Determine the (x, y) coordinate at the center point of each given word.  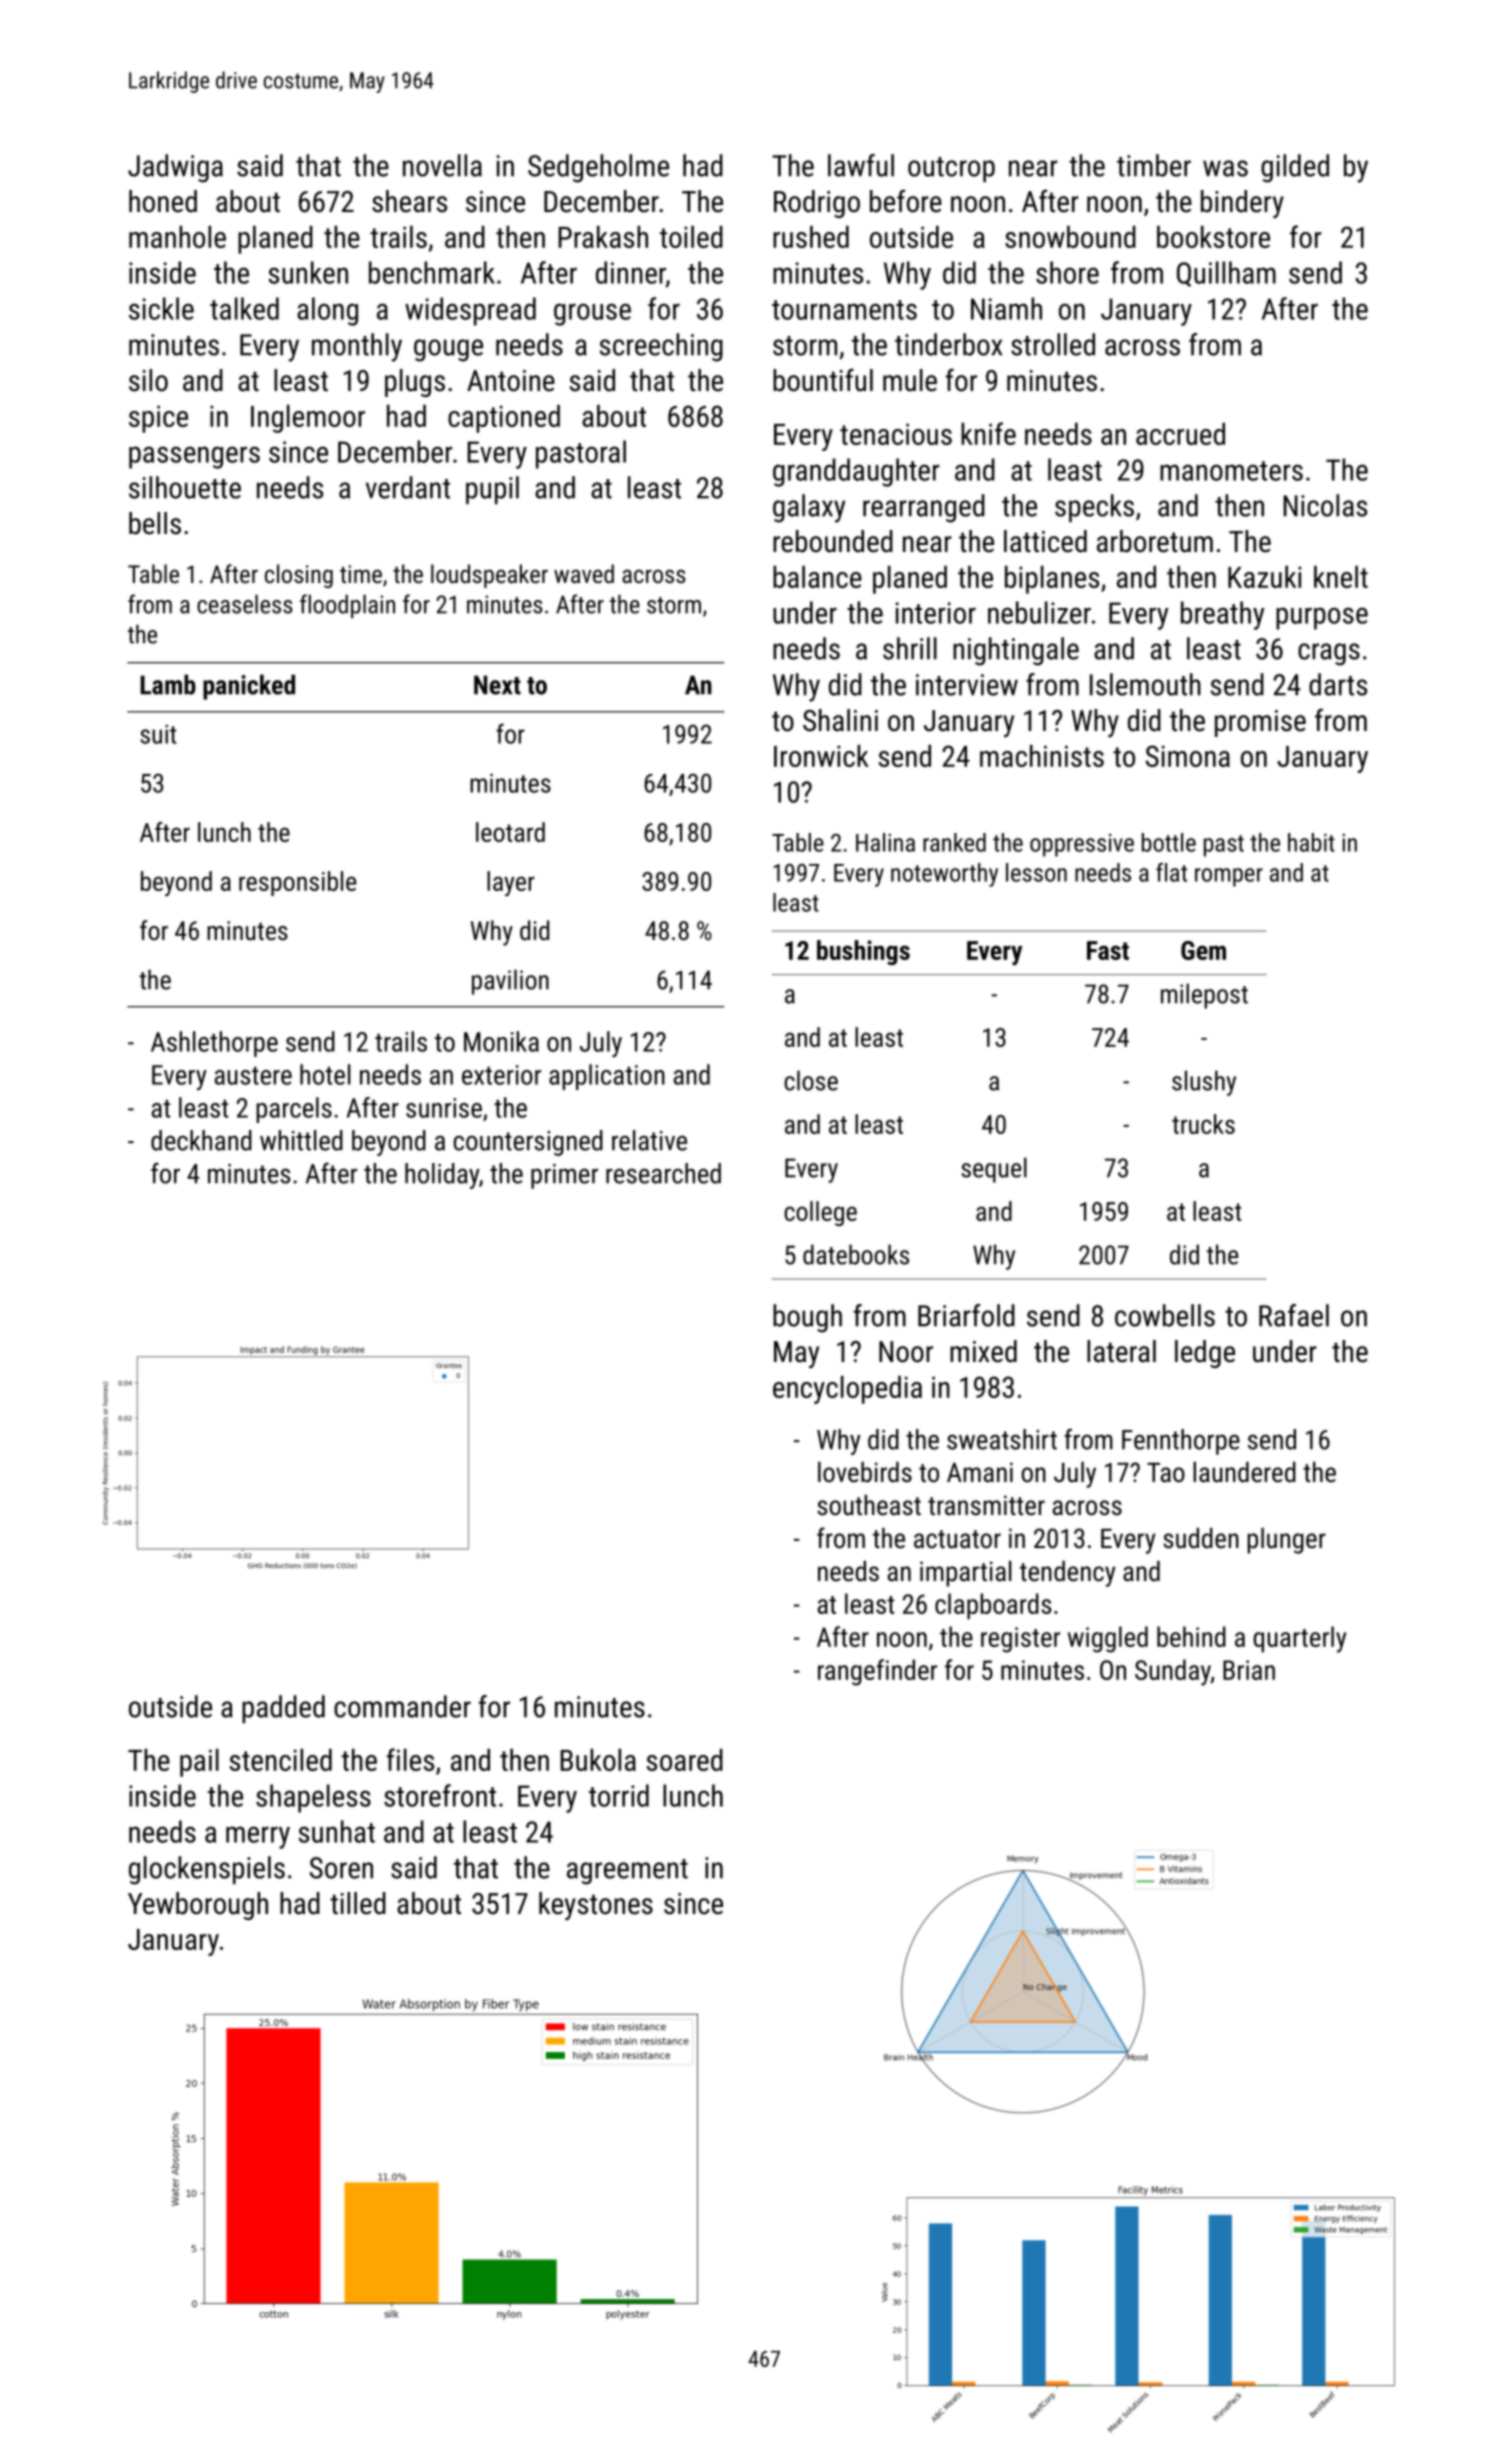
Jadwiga (175, 168)
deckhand (201, 1140)
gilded (1295, 168)
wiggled (1108, 1639)
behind (1191, 1636)
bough (807, 1318)
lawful (861, 165)
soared (684, 1759)
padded (283, 1709)
